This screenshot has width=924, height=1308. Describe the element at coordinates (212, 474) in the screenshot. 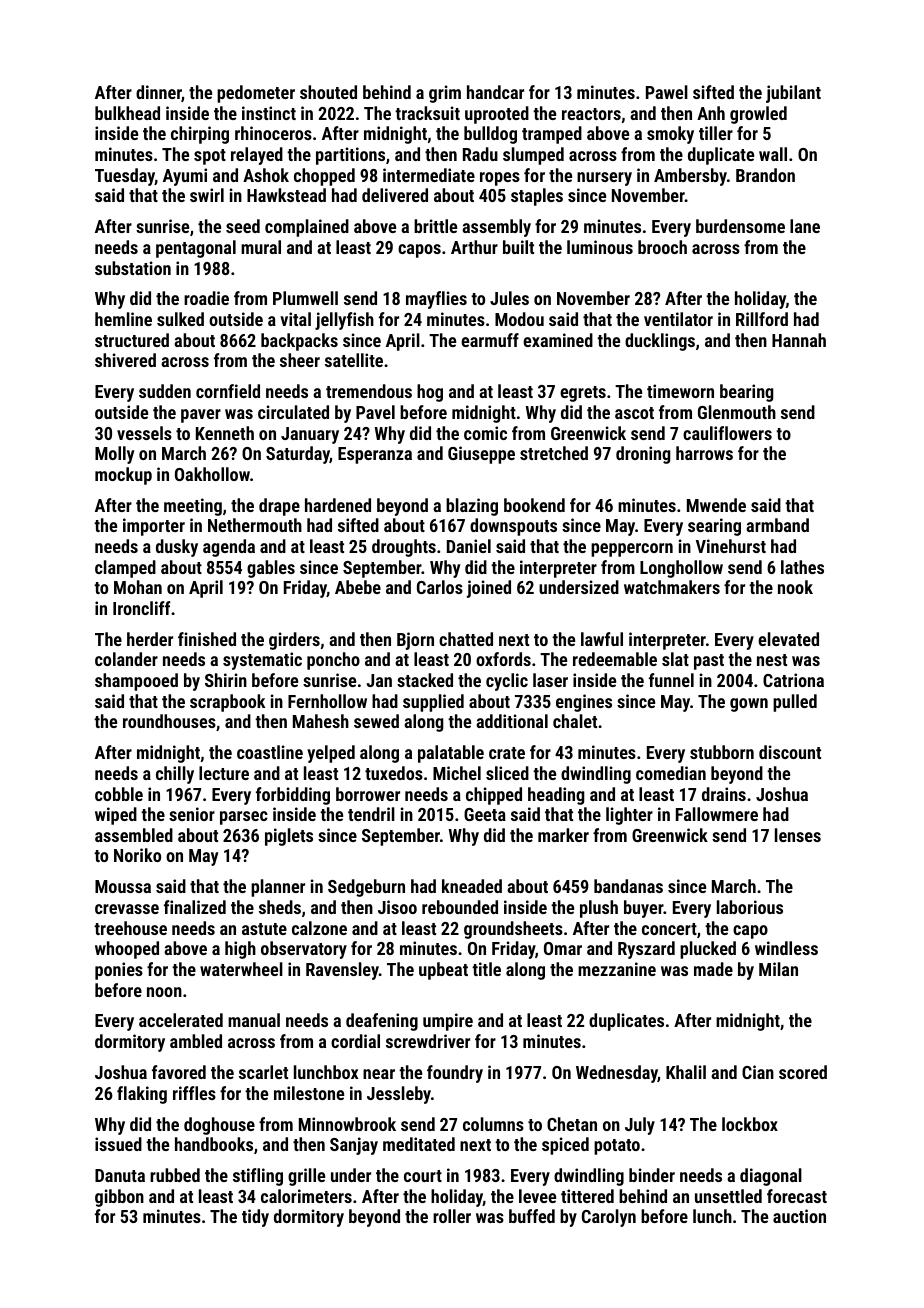

I see `Oakhollow` at that location.
